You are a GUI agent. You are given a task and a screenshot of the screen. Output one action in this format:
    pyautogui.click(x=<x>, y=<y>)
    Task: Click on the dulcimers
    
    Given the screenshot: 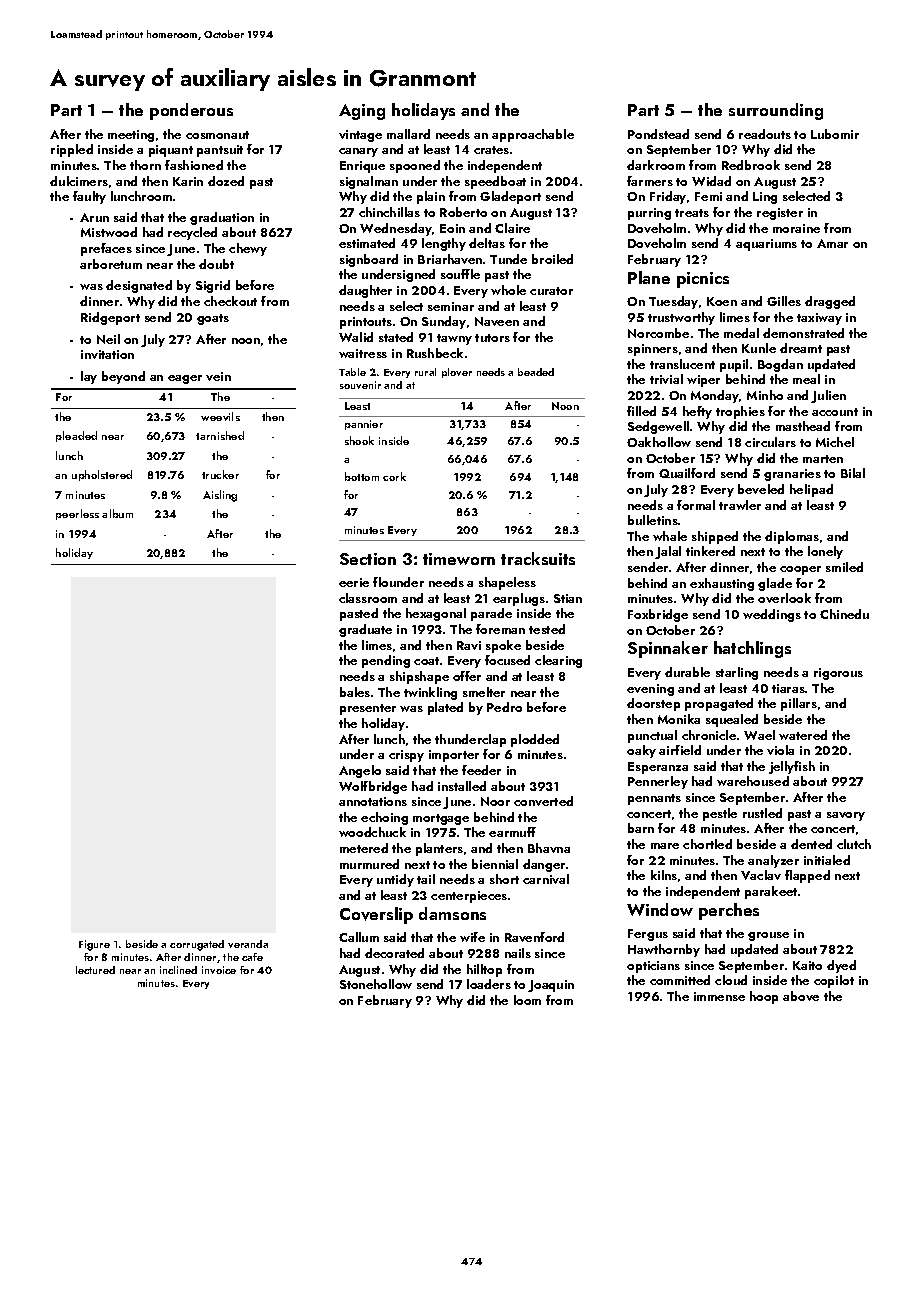 What is the action you would take?
    pyautogui.click(x=79, y=181)
